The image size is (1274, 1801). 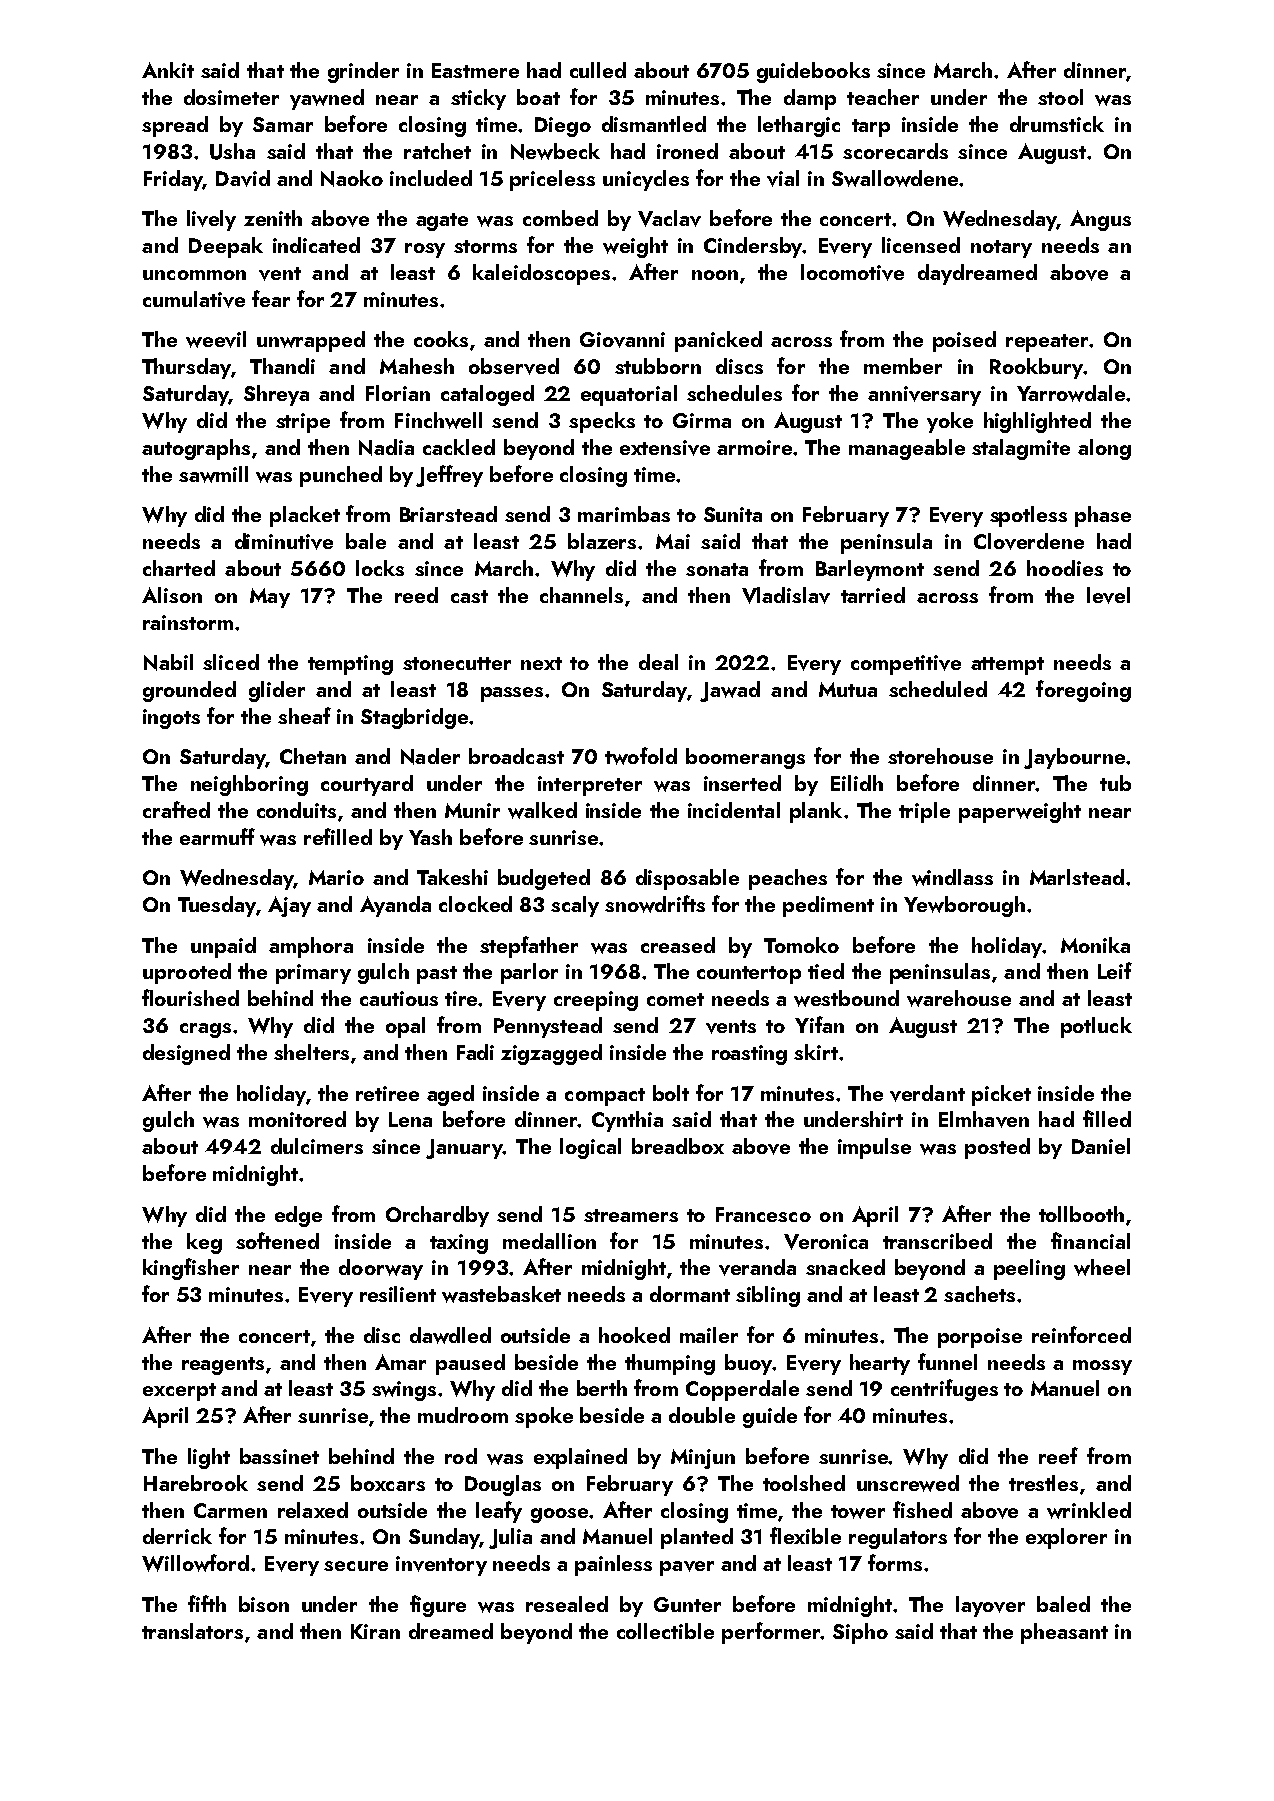 What do you see at coordinates (950, 422) in the image?
I see `yoke` at bounding box center [950, 422].
